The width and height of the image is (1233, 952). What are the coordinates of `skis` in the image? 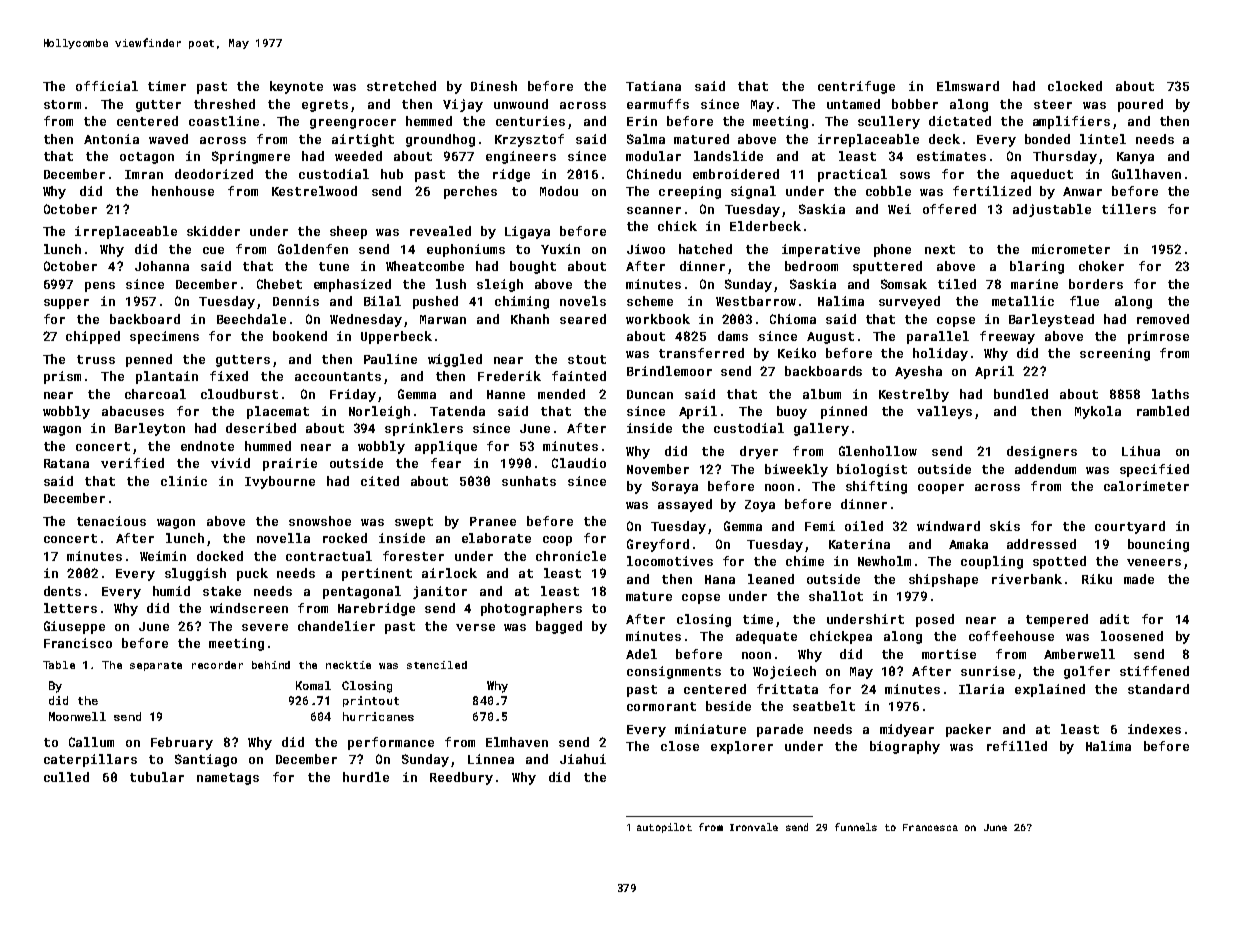 It's located at (1005, 526).
